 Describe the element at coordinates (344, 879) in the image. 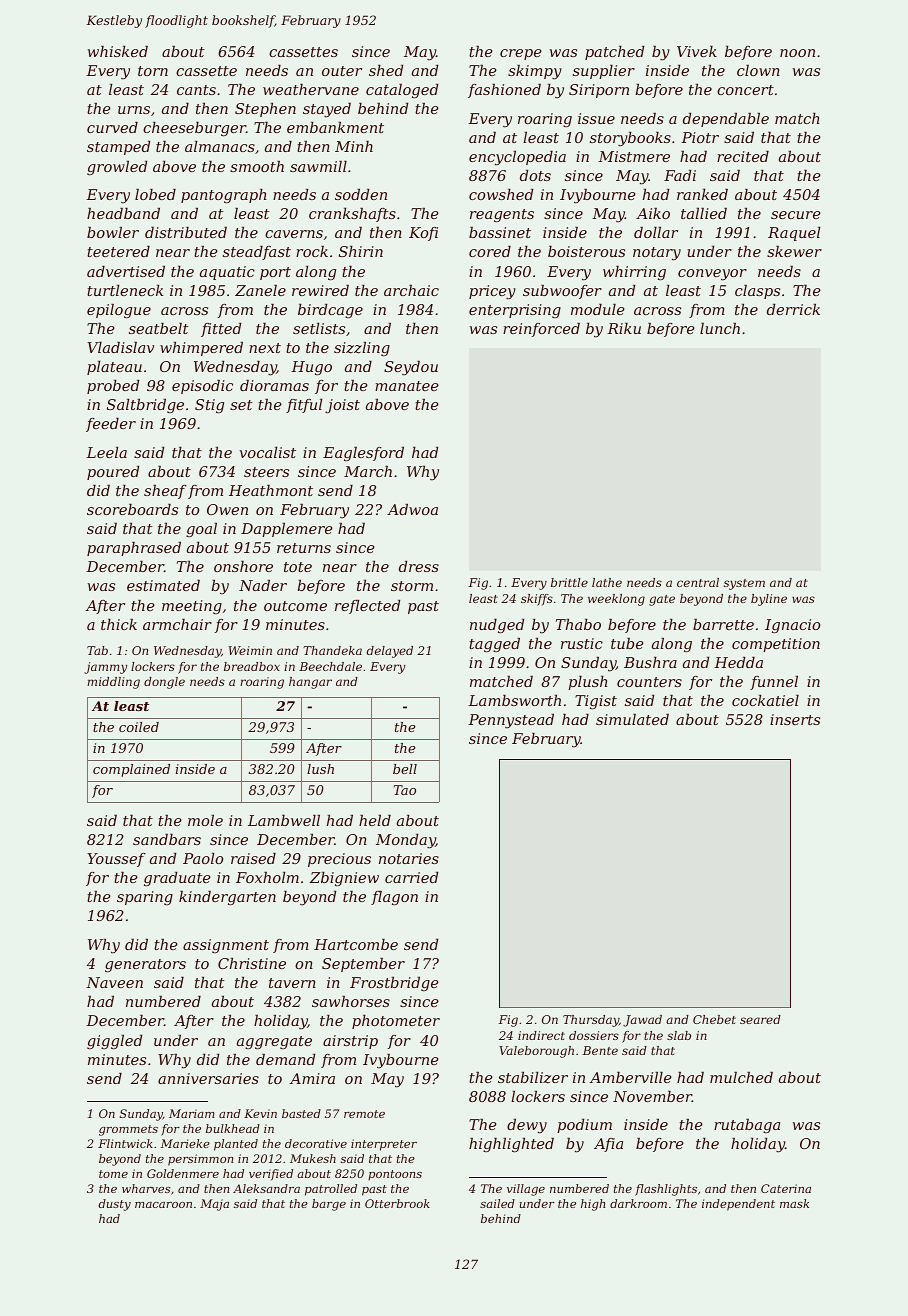

I see `Zbigniew` at that location.
